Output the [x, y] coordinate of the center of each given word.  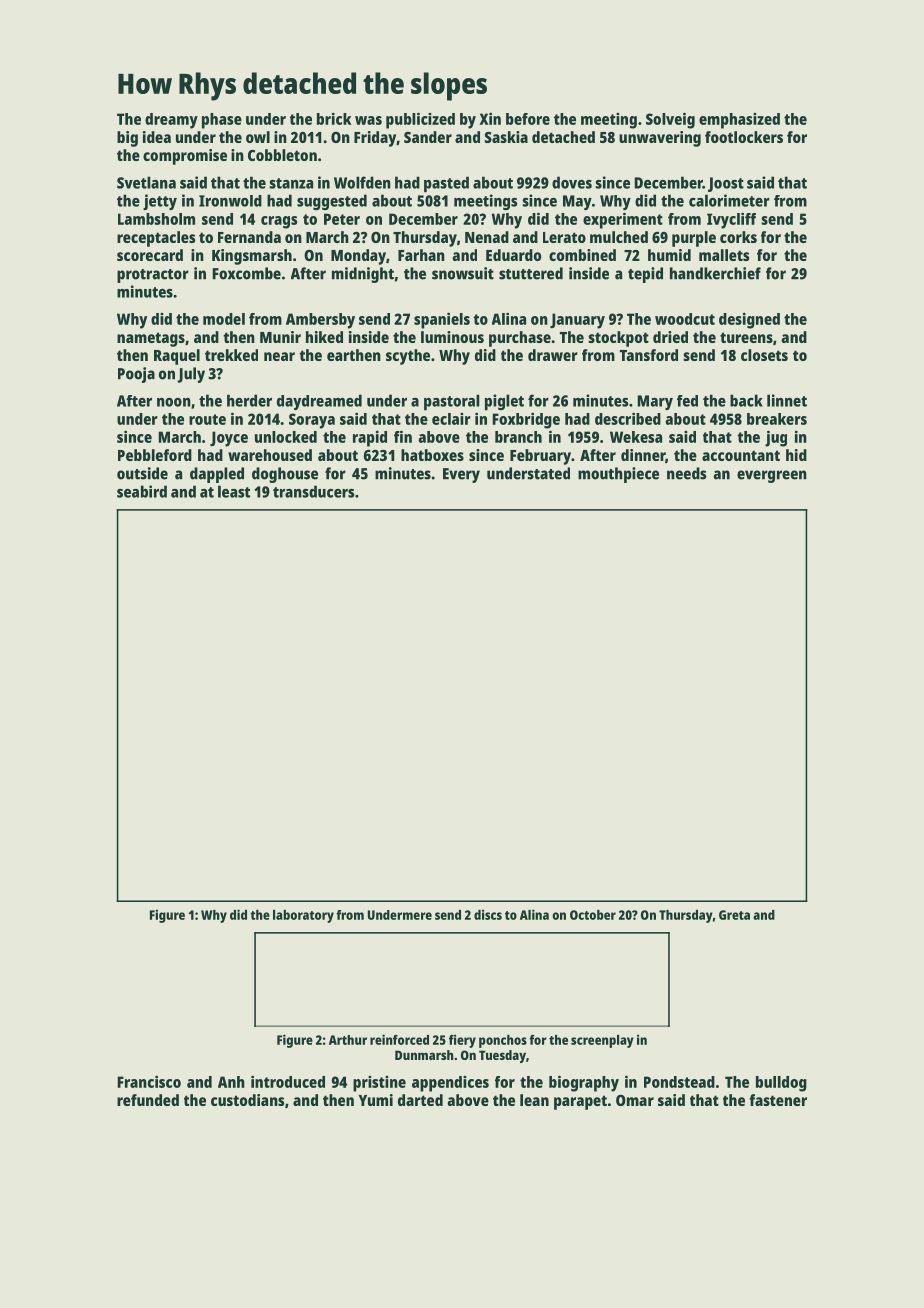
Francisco [149, 1081]
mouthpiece [618, 475]
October [593, 915]
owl [258, 137]
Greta [734, 915]
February [540, 457]
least [234, 491]
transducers [313, 491]
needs [686, 473]
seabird [142, 491]
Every [461, 475]
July [191, 375]
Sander [428, 137]
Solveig [670, 120]
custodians [247, 1100]
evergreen [772, 476]
